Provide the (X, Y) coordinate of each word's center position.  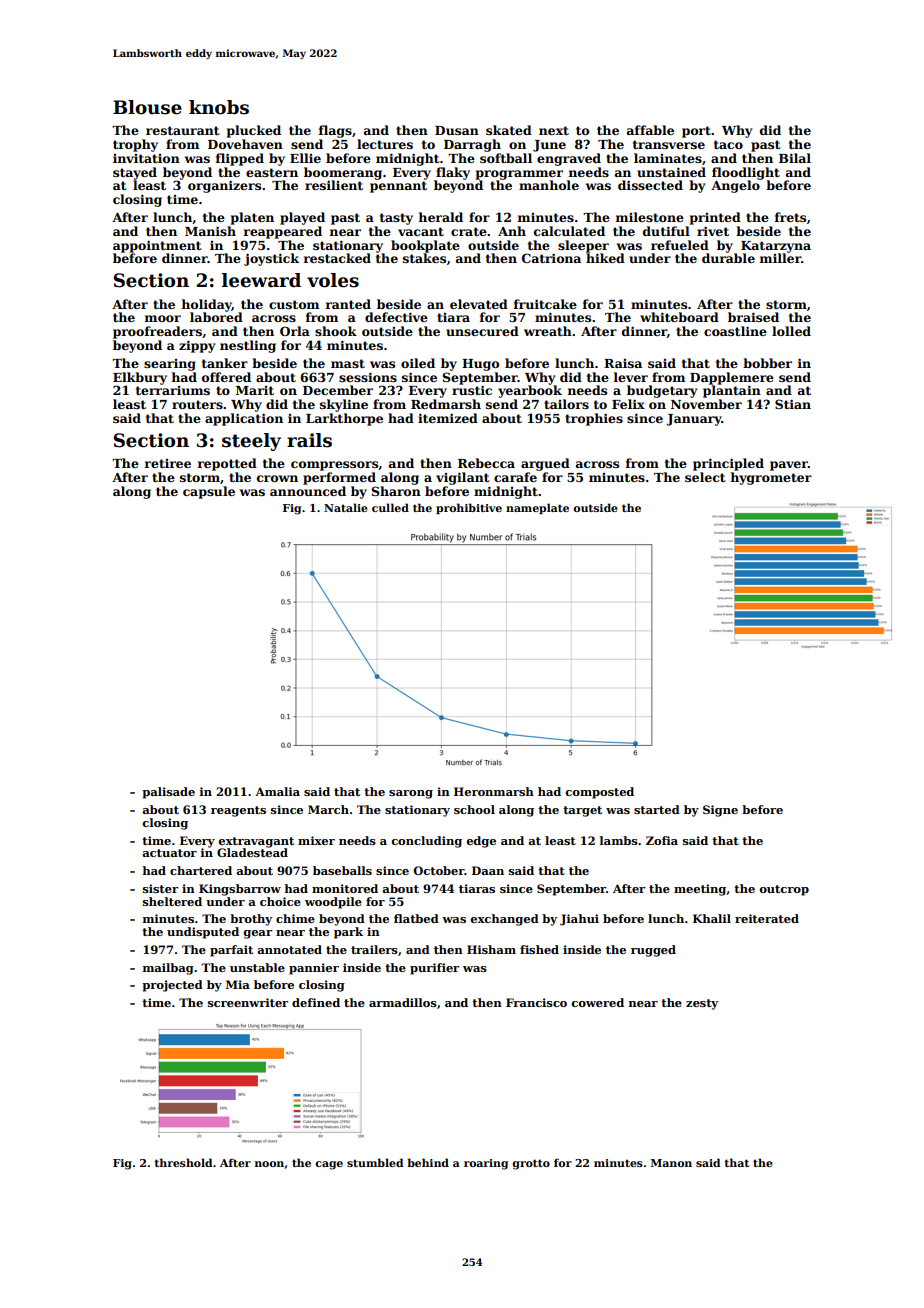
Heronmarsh (494, 791)
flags (335, 131)
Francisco (536, 1002)
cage (329, 1165)
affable (650, 130)
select (705, 477)
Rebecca (486, 463)
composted (600, 793)
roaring (486, 1164)
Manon (671, 1163)
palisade (168, 793)
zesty (702, 1004)
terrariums (173, 390)
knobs (219, 107)
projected (172, 986)
